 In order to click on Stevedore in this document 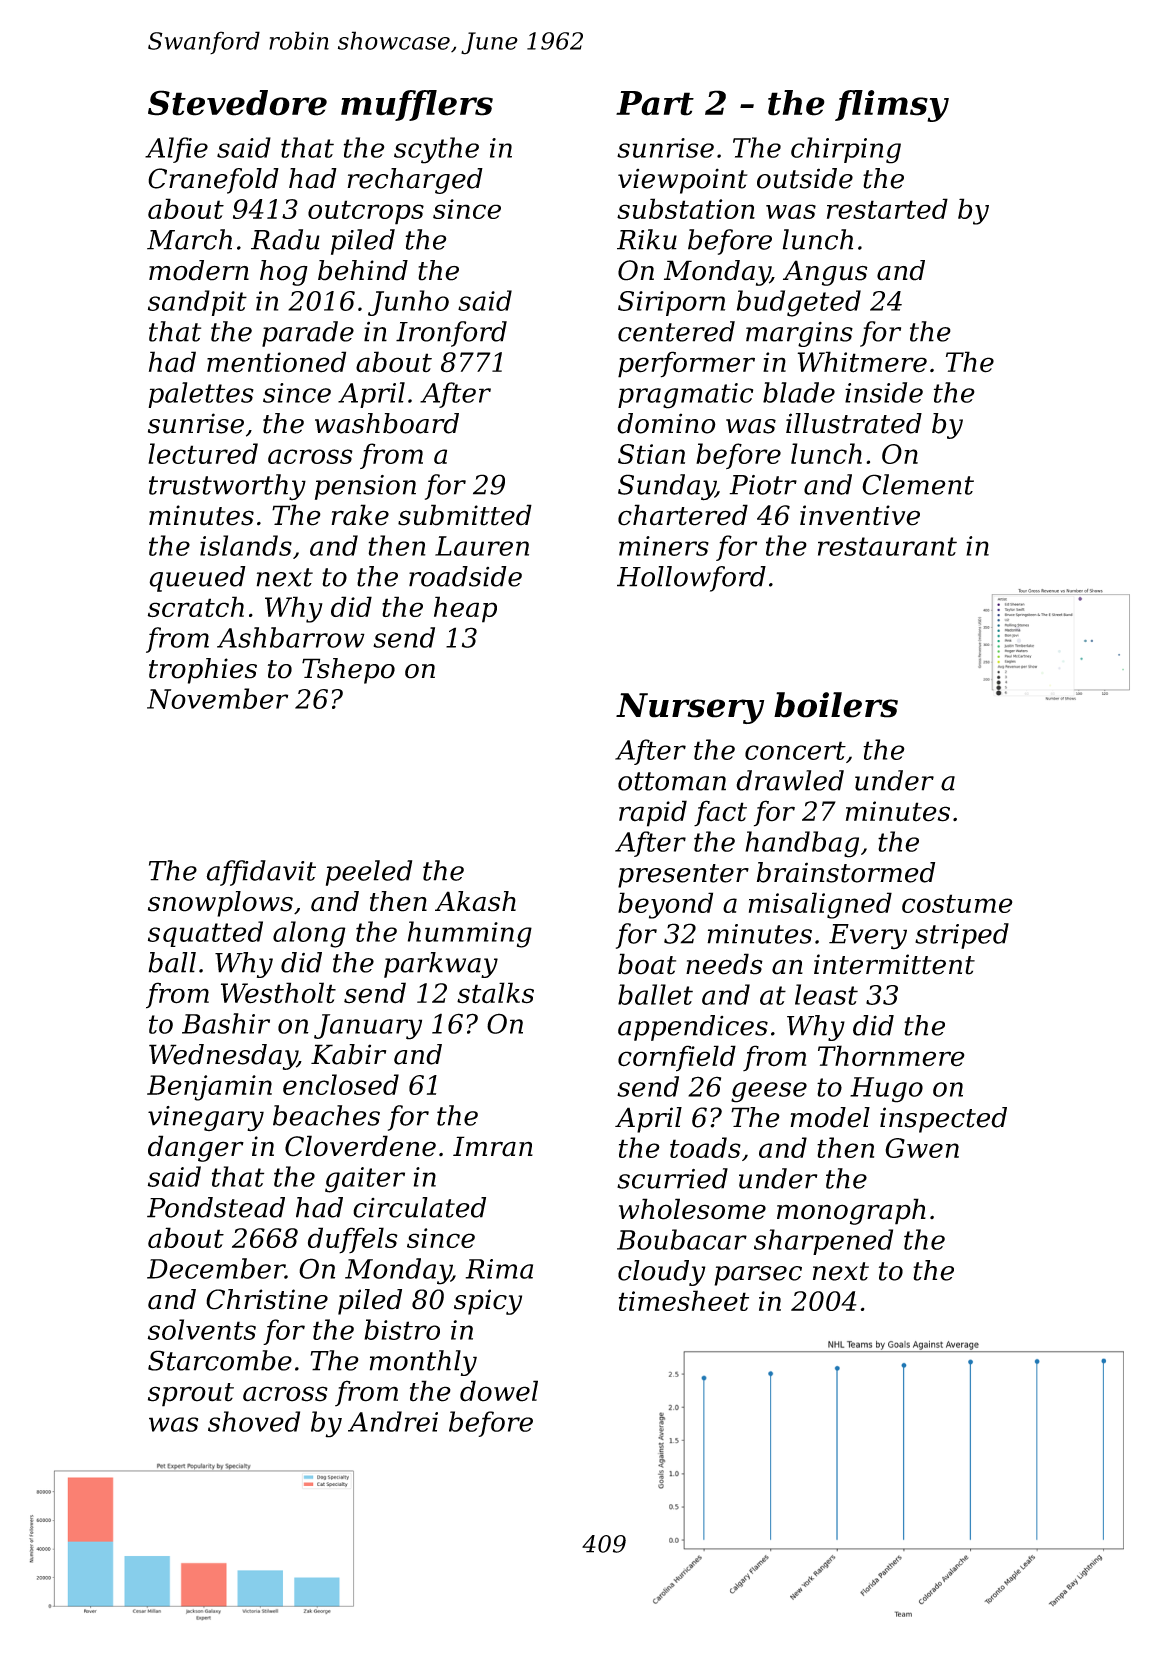, I will do `click(237, 103)`.
